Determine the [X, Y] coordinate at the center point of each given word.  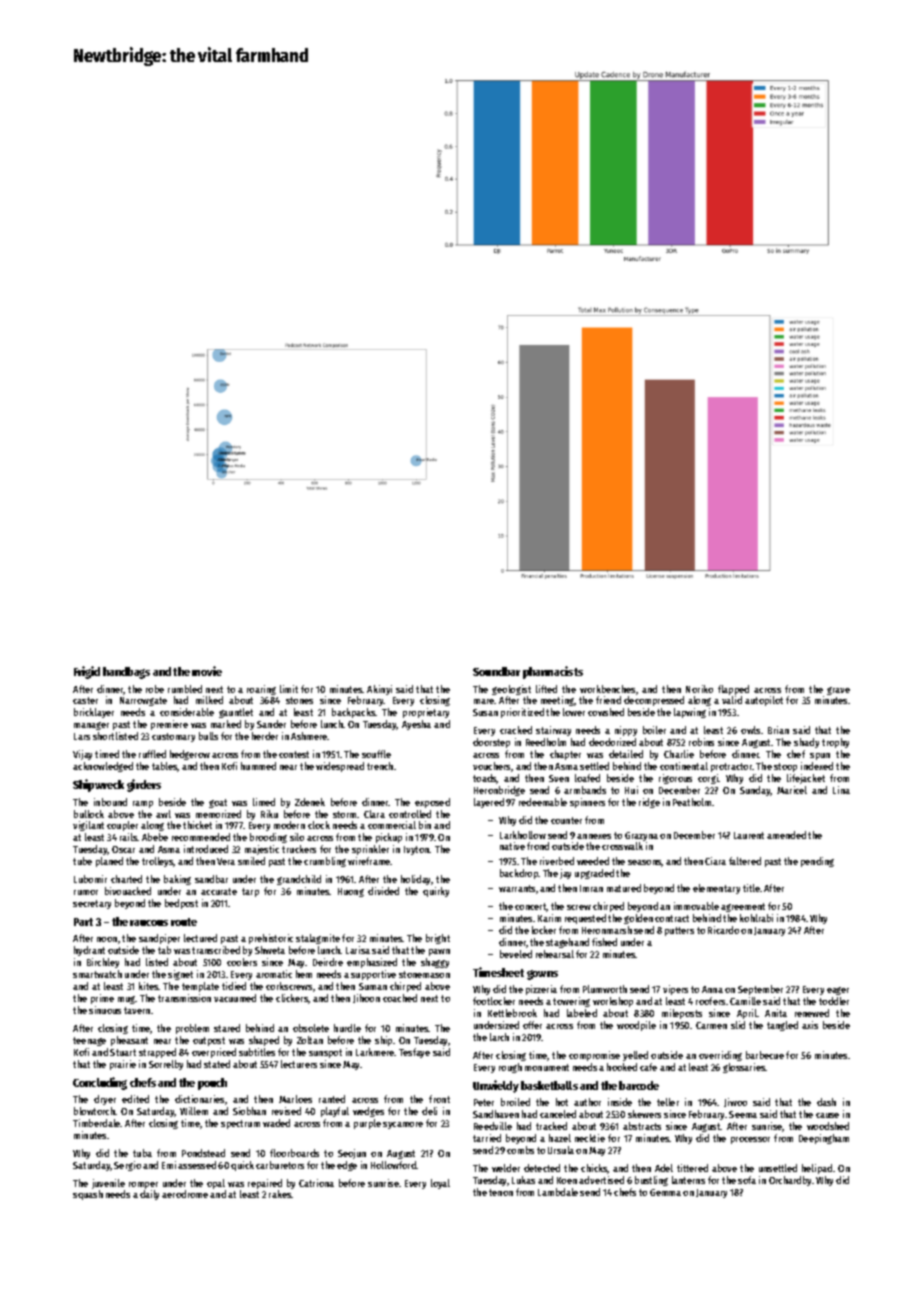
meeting [557, 701]
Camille [745, 1001]
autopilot [764, 701]
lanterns [688, 1180]
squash [88, 1195]
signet [180, 975]
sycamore [403, 1125]
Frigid [87, 672]
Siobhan [249, 1111]
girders [144, 785]
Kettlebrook [512, 1013]
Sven [559, 778]
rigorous [675, 779]
